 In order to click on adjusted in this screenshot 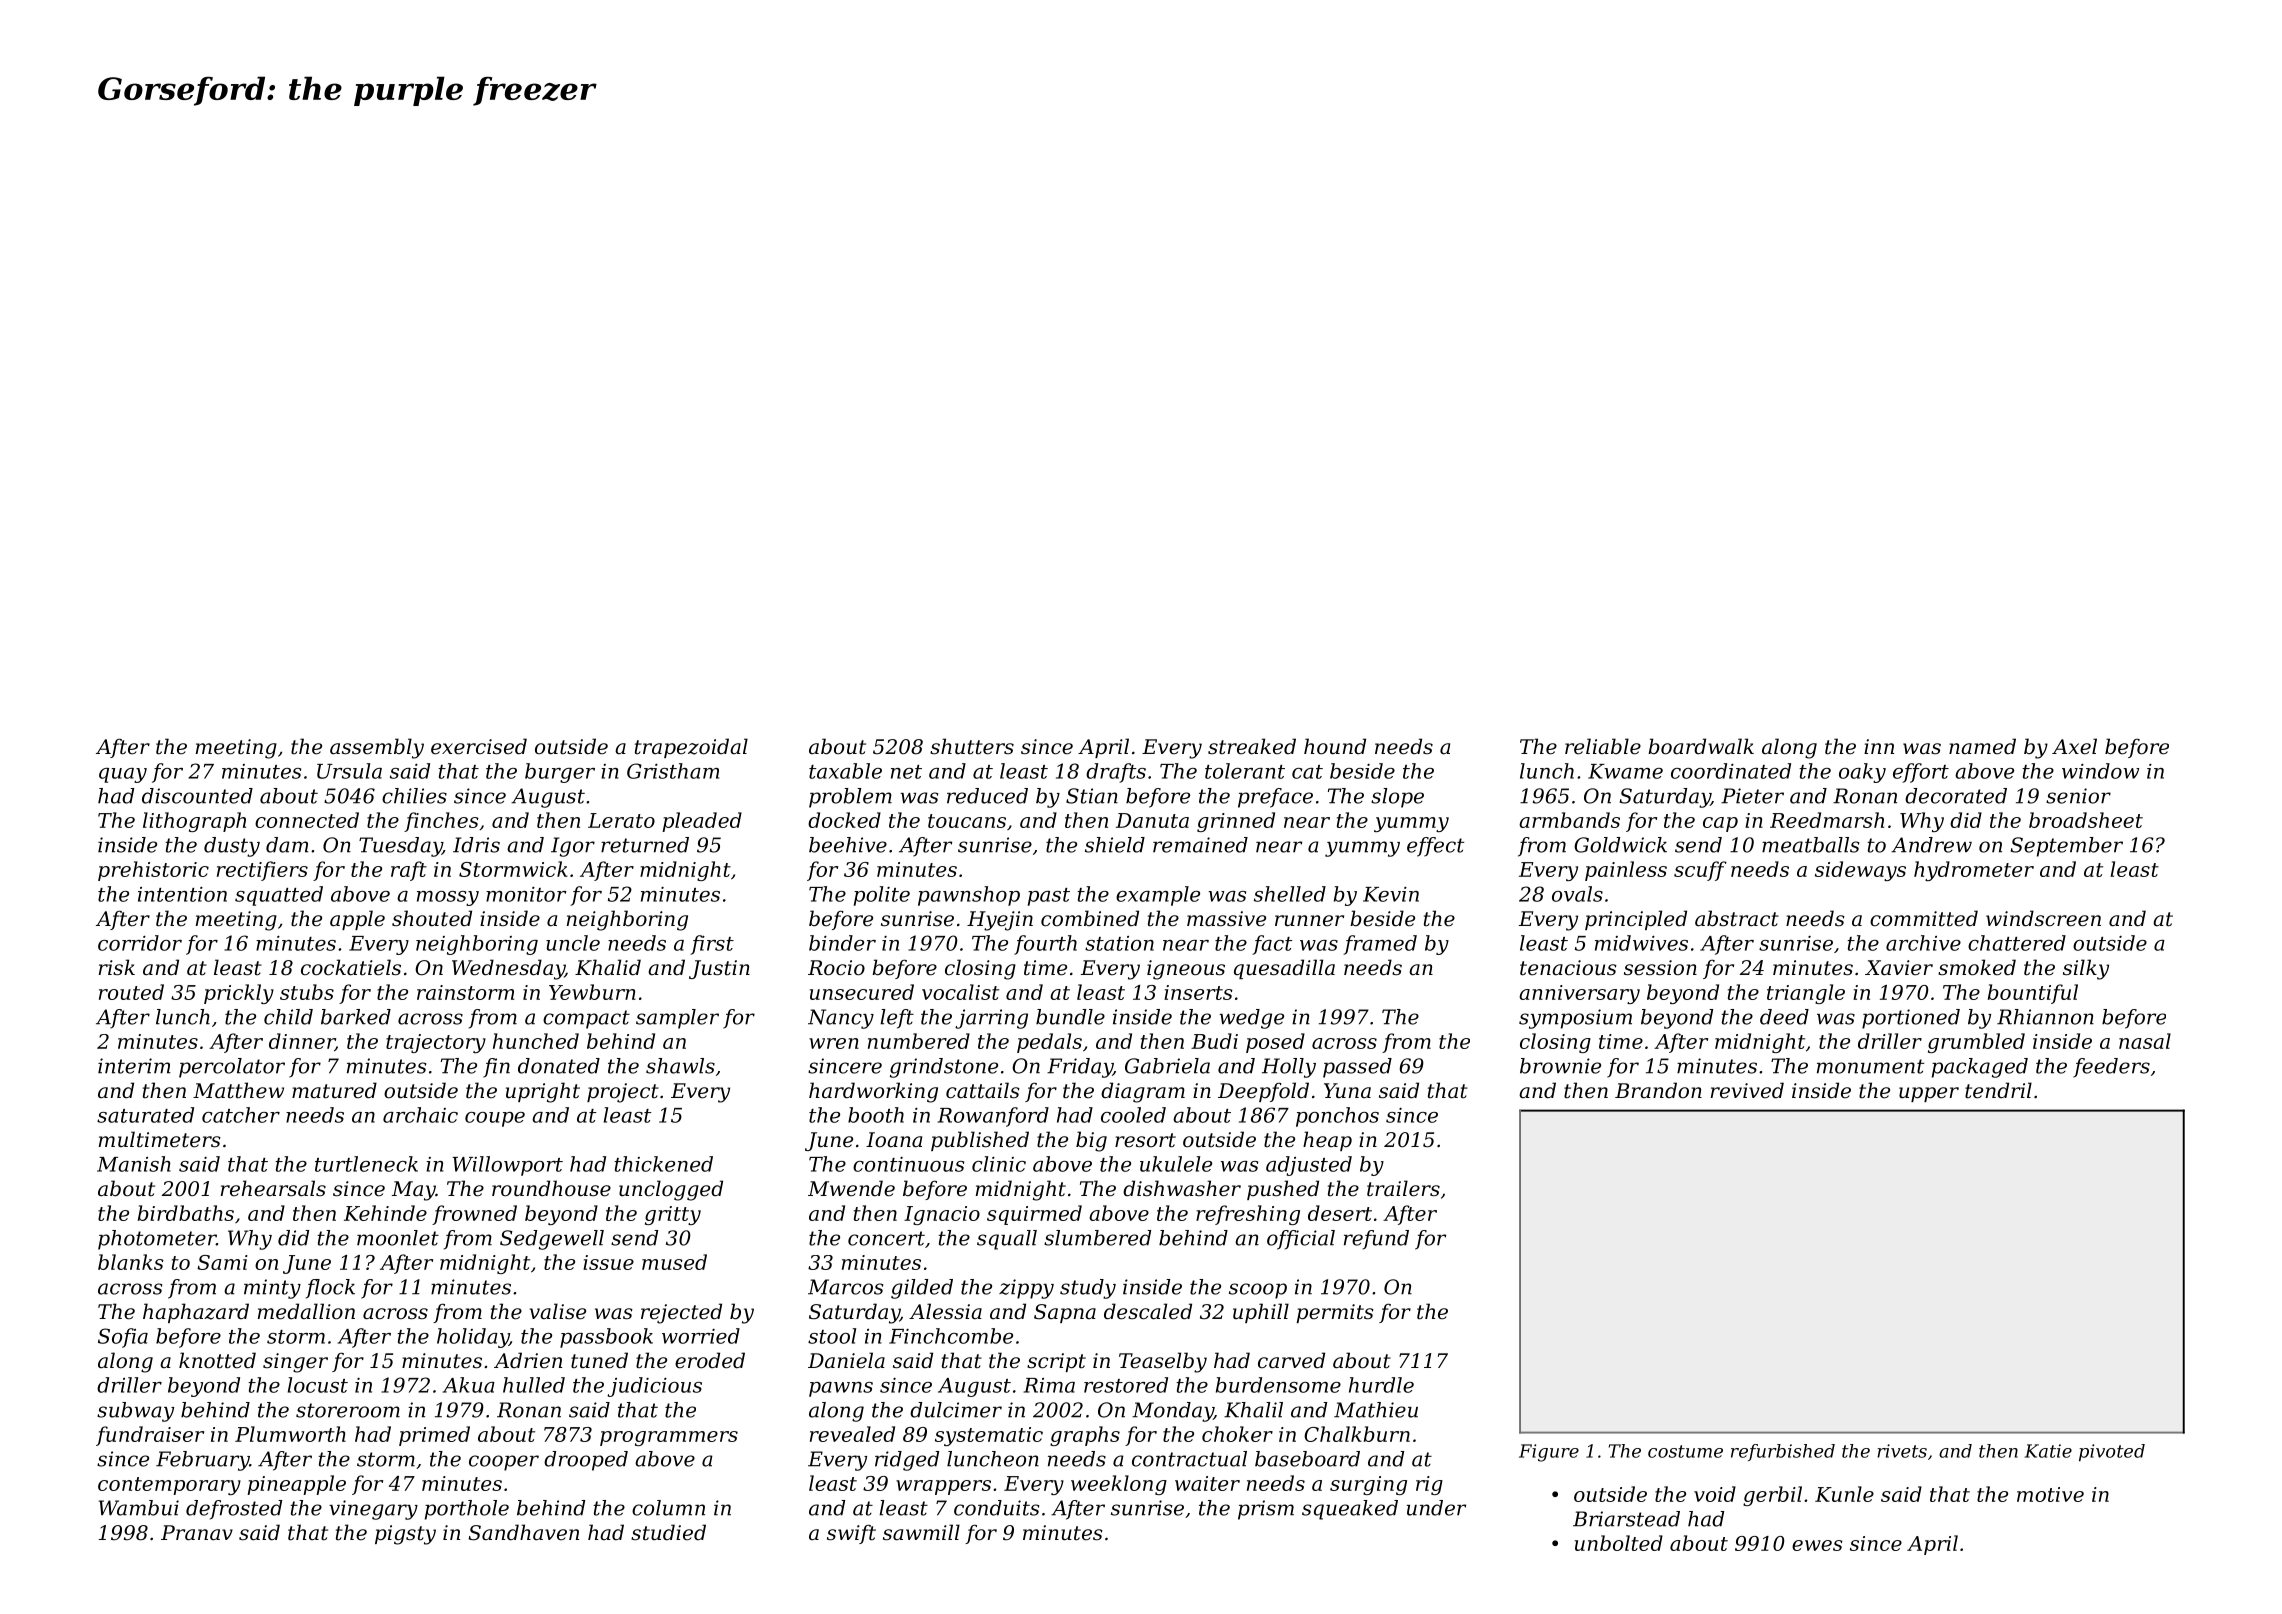, I will do `click(1309, 1166)`.
